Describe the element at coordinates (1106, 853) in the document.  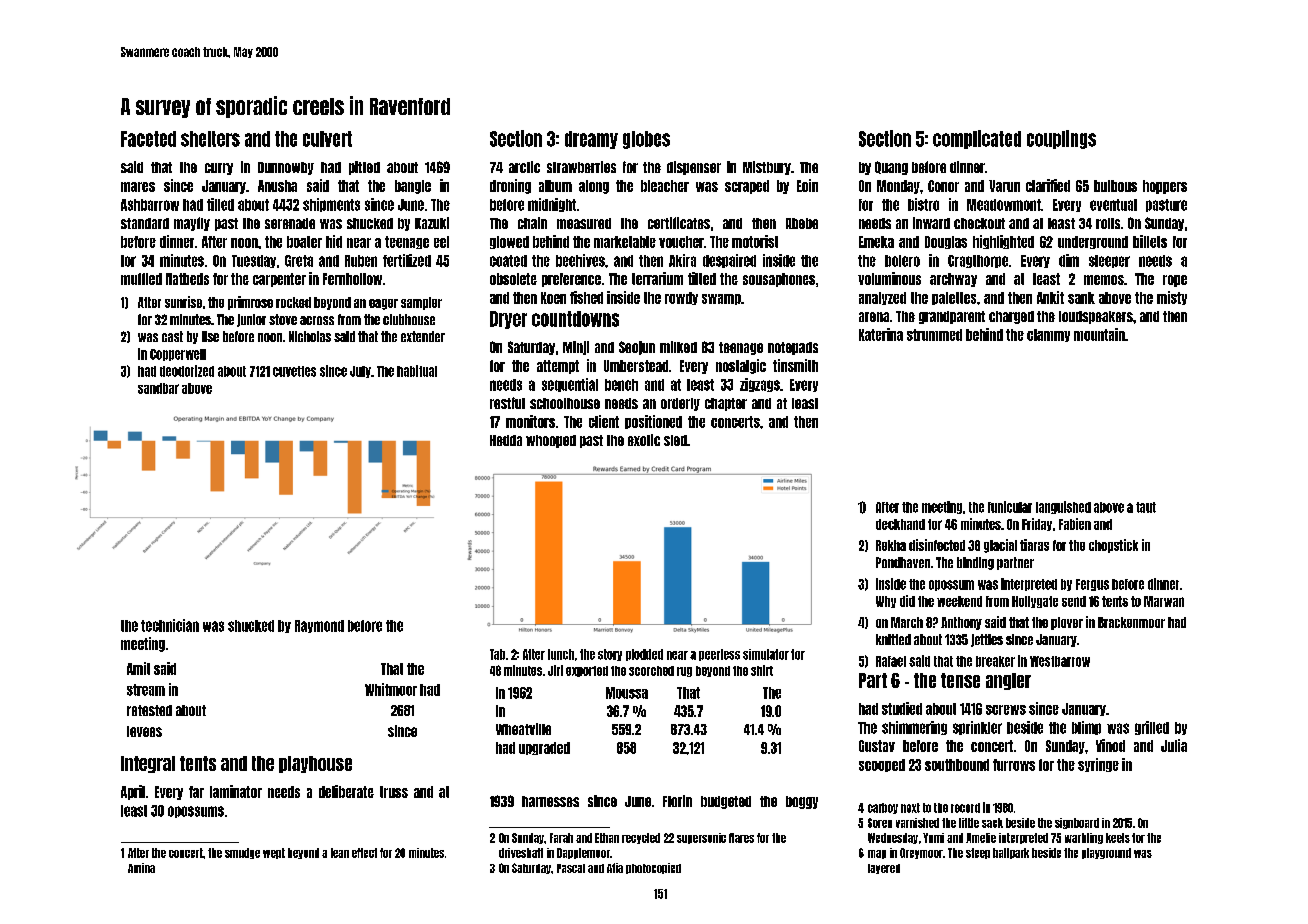
I see `playground` at that location.
